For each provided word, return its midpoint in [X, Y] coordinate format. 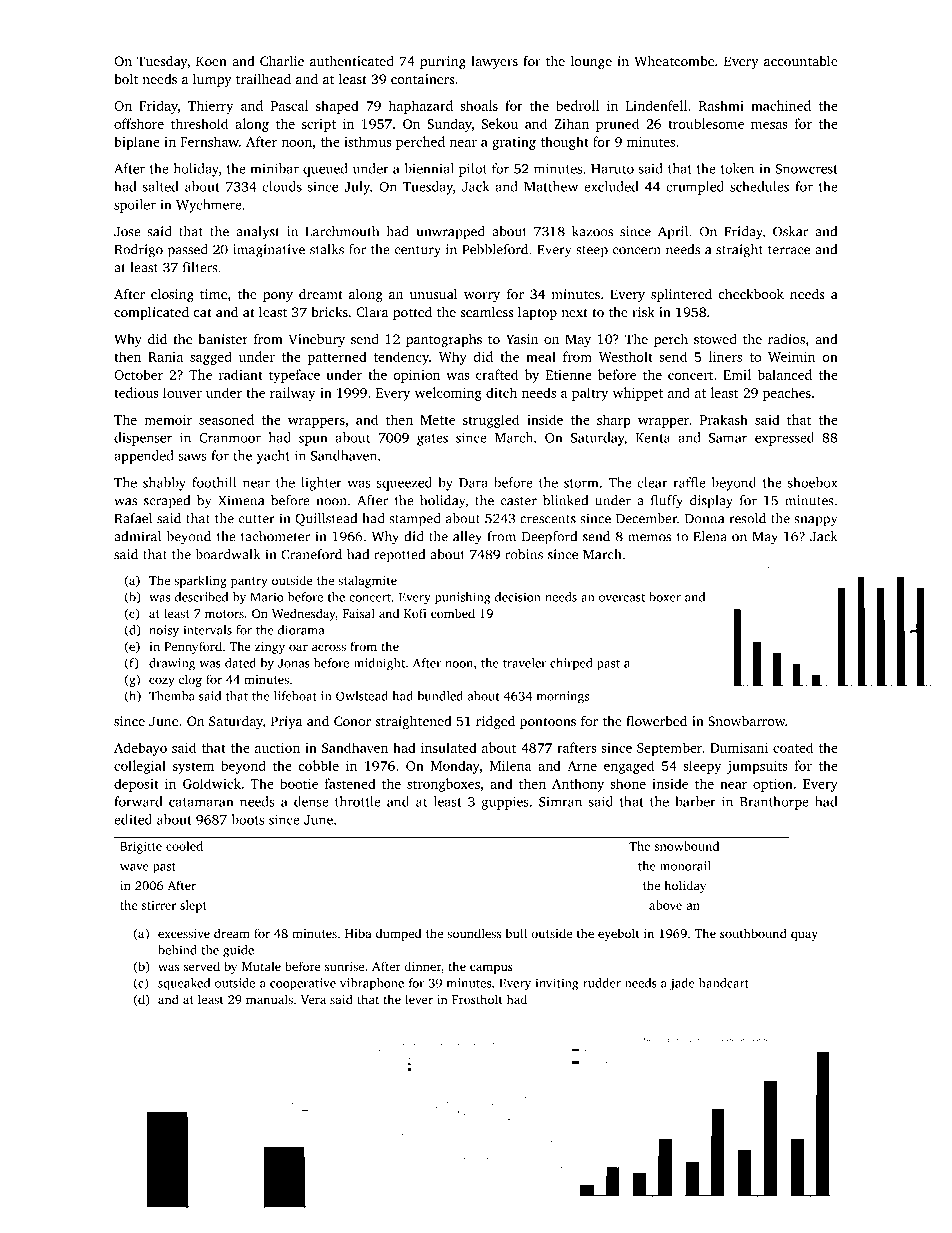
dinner [422, 966]
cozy [161, 682]
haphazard [420, 107]
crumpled [695, 188]
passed [188, 251]
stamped [415, 520]
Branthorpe [774, 803]
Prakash [724, 419]
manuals [269, 999]
